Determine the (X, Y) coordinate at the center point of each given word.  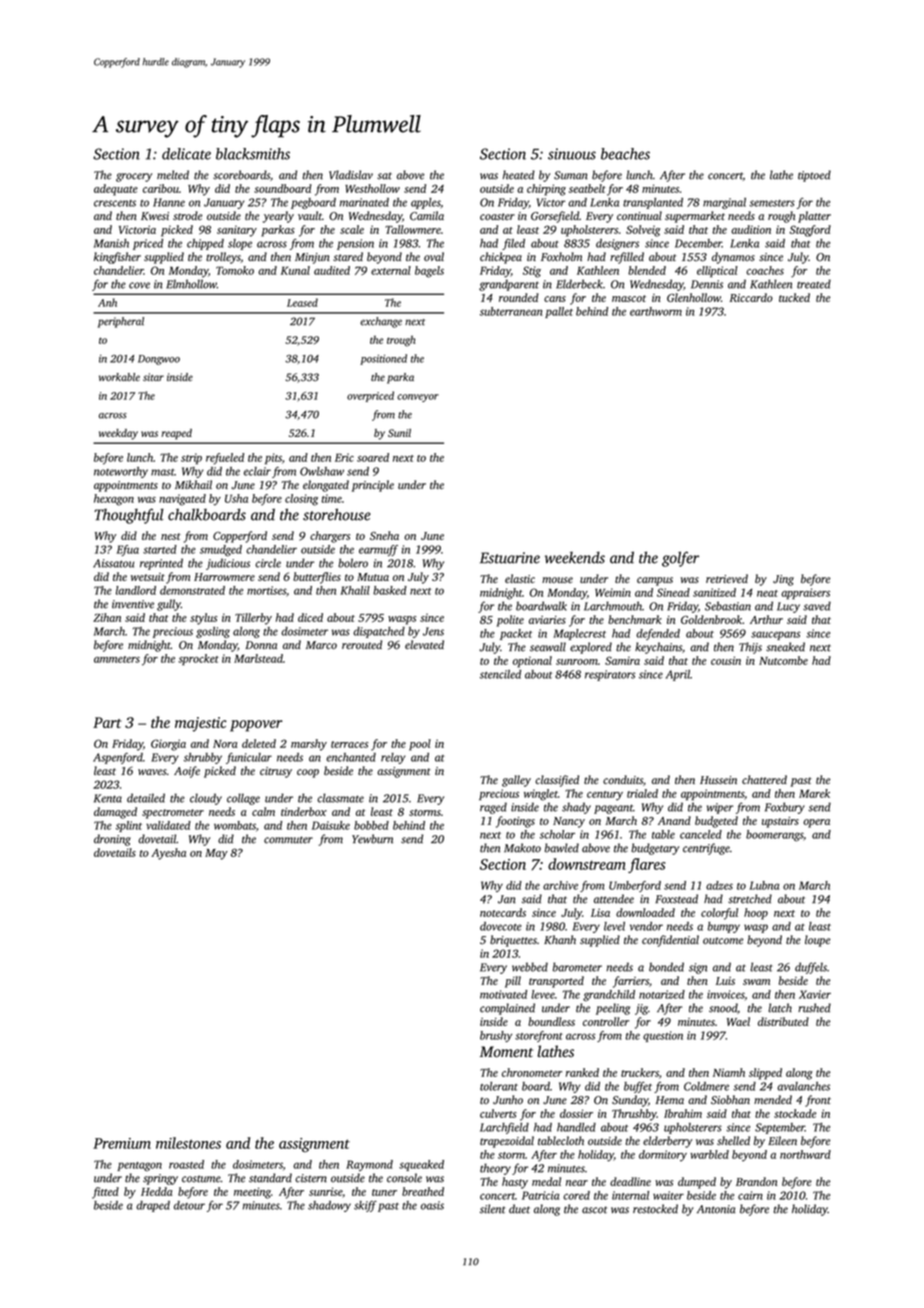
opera (816, 823)
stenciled (500, 674)
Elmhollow (191, 284)
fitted (105, 1193)
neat (767, 593)
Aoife (187, 772)
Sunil (399, 433)
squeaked (421, 1165)
